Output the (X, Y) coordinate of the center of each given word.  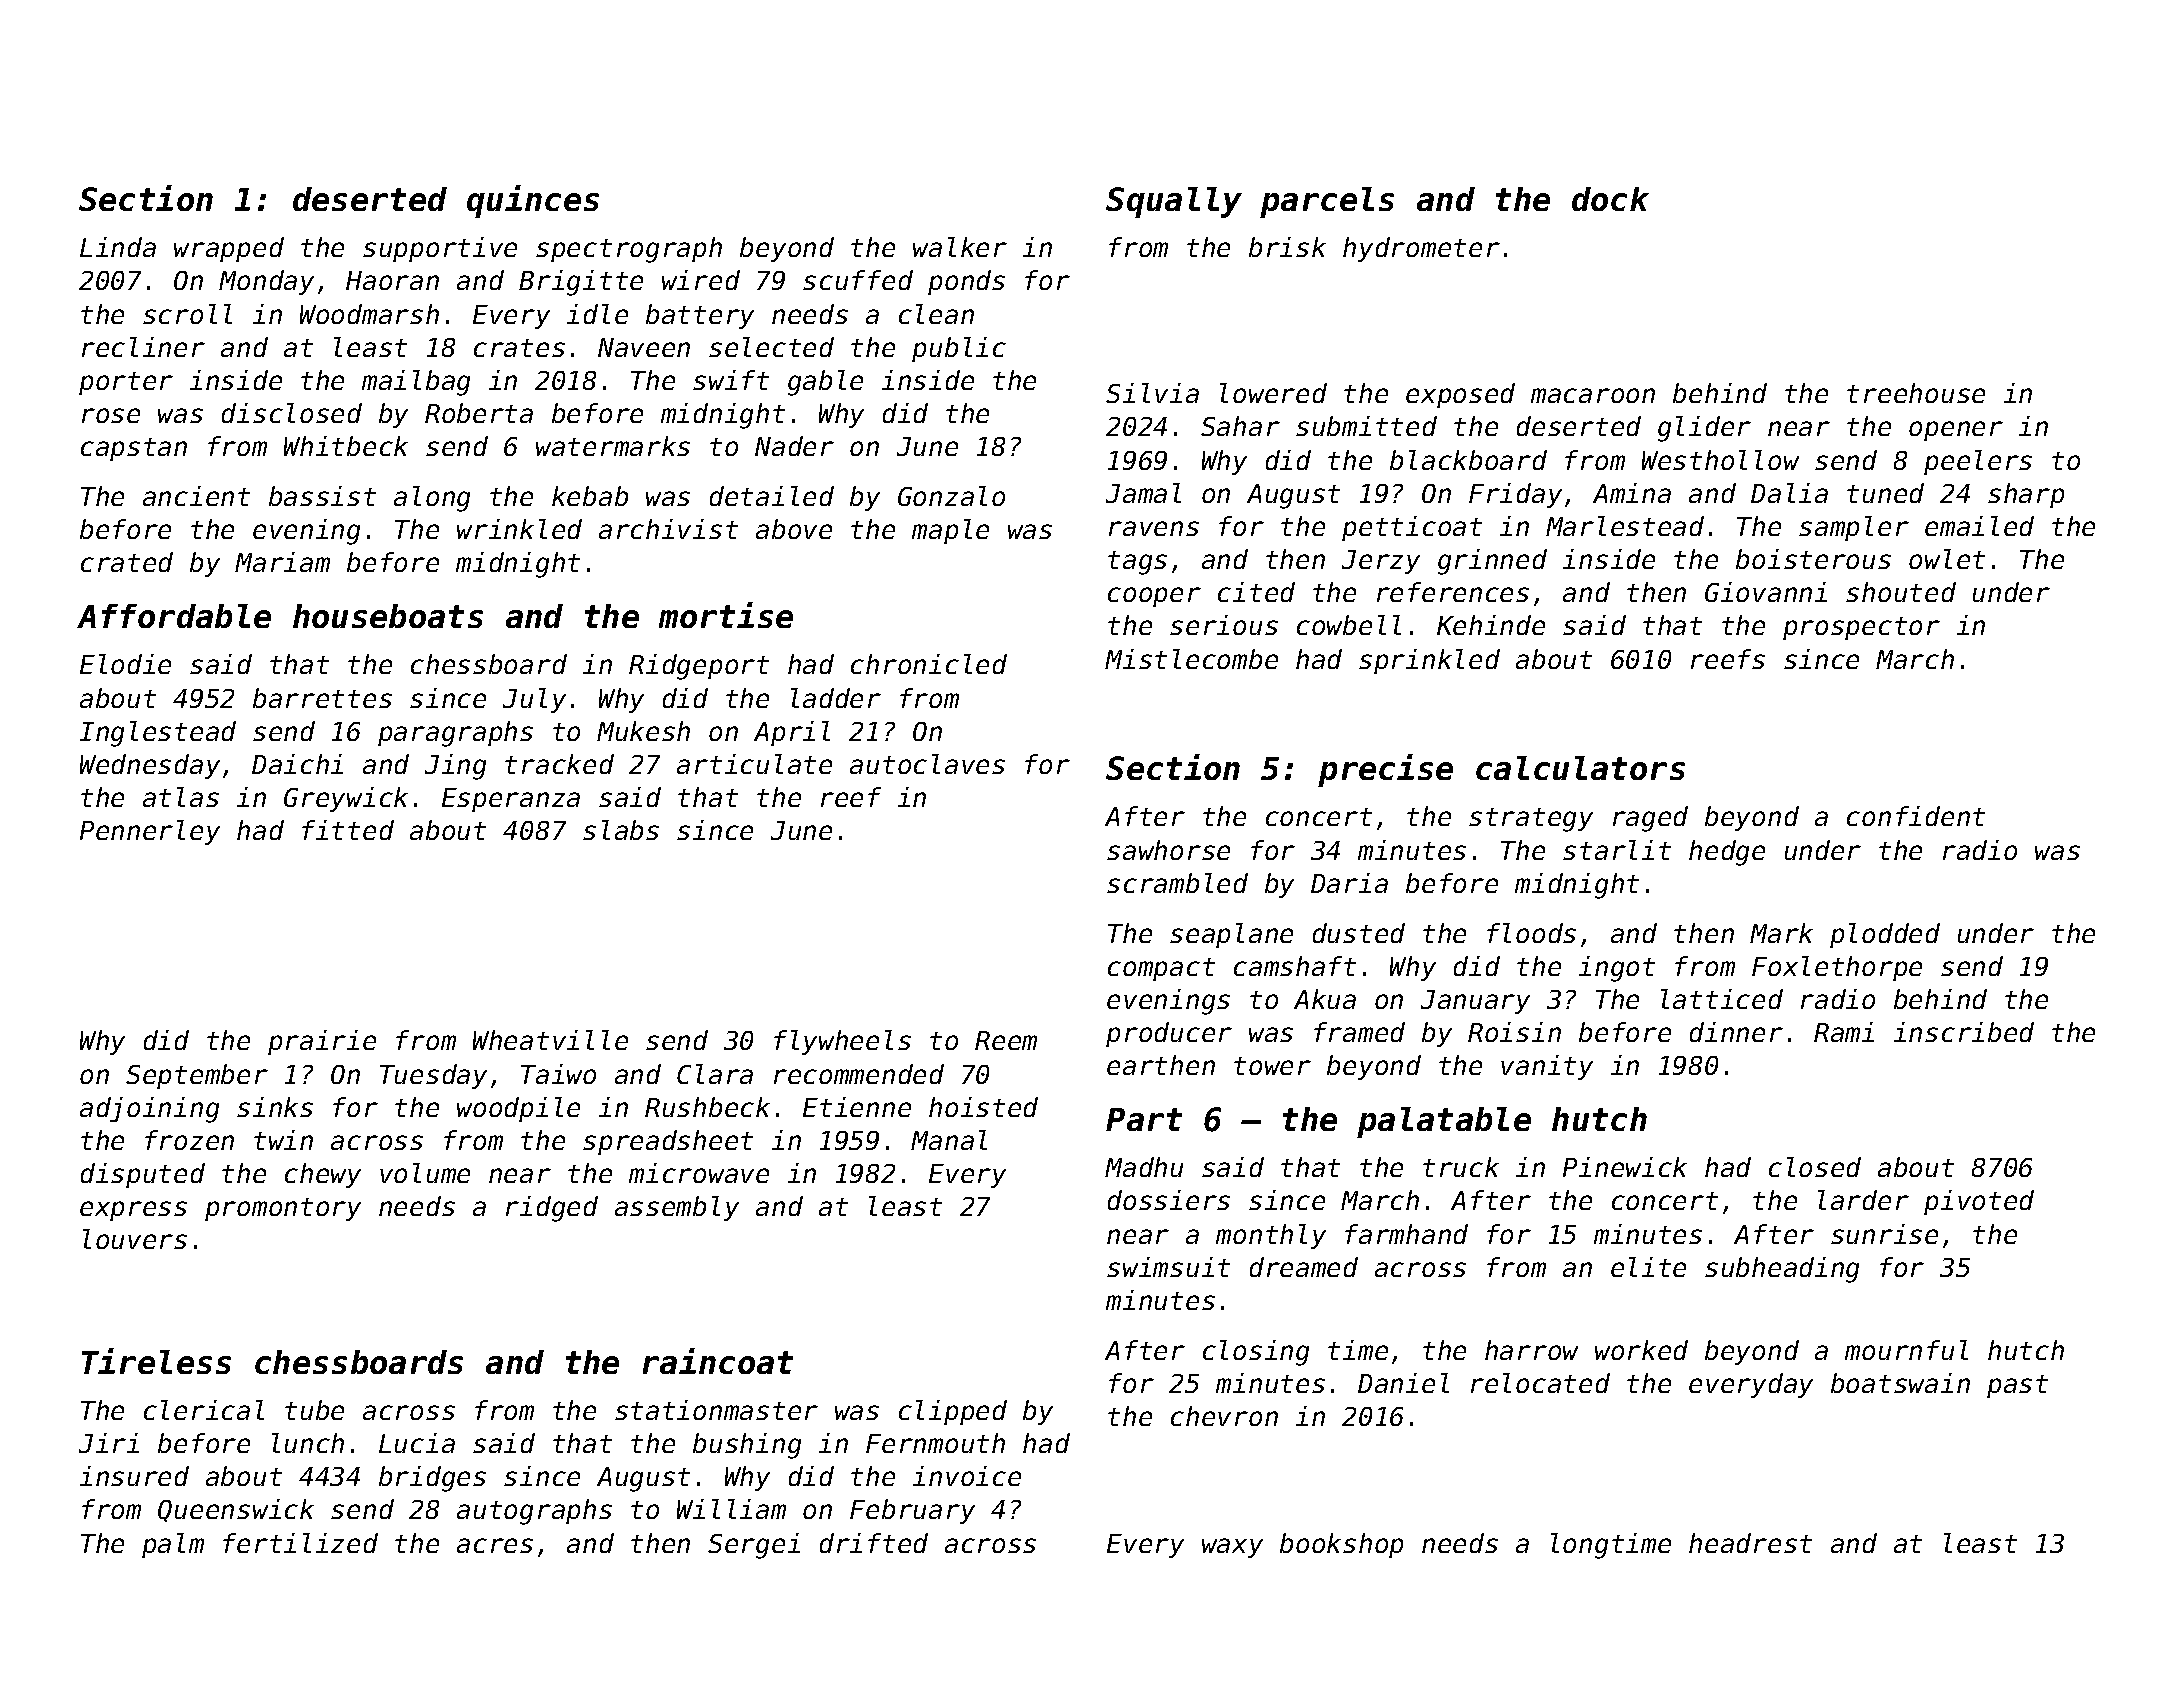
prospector (1861, 628)
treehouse (1916, 393)
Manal (949, 1140)
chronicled (929, 664)
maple (950, 531)
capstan (134, 449)
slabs (621, 830)
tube (314, 1410)
